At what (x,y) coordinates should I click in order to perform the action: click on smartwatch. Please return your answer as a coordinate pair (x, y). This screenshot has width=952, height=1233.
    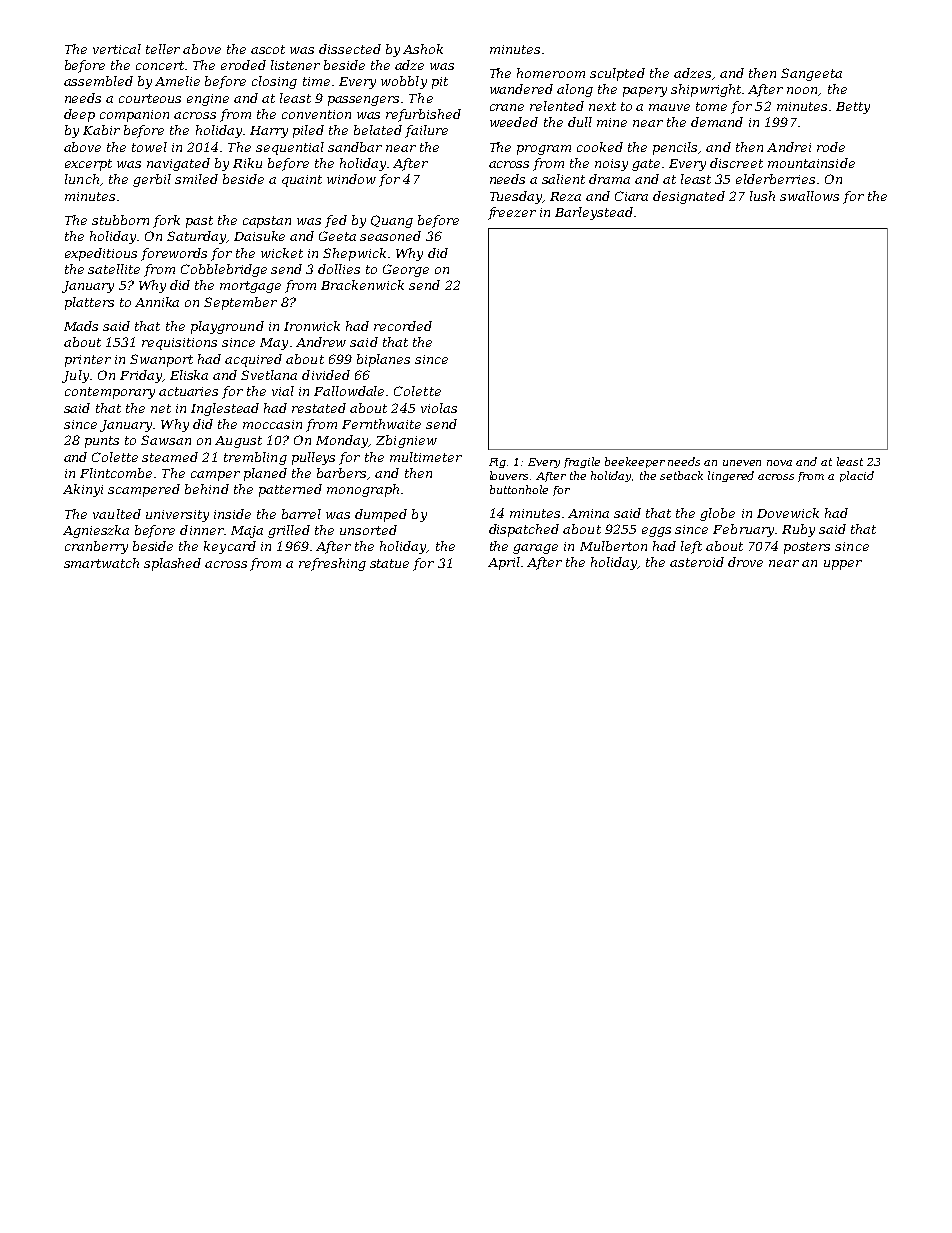
    Looking at the image, I should click on (101, 563).
